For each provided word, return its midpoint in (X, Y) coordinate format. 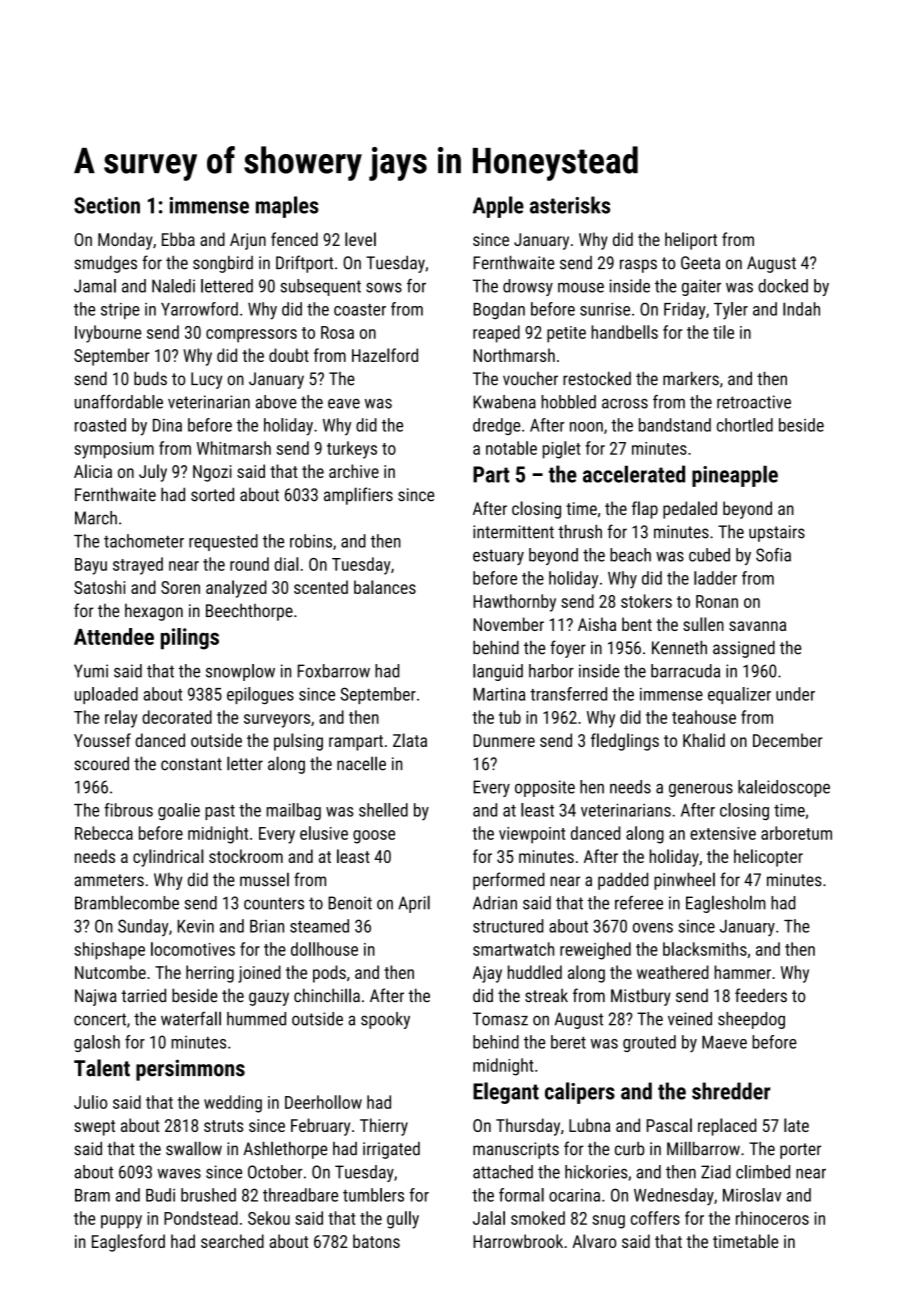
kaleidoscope (784, 788)
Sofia (773, 555)
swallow (194, 1148)
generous (701, 790)
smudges (105, 264)
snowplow (240, 672)
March (96, 518)
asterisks (570, 205)
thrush (580, 532)
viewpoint (532, 835)
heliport (691, 241)
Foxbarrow (334, 671)
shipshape (109, 951)
